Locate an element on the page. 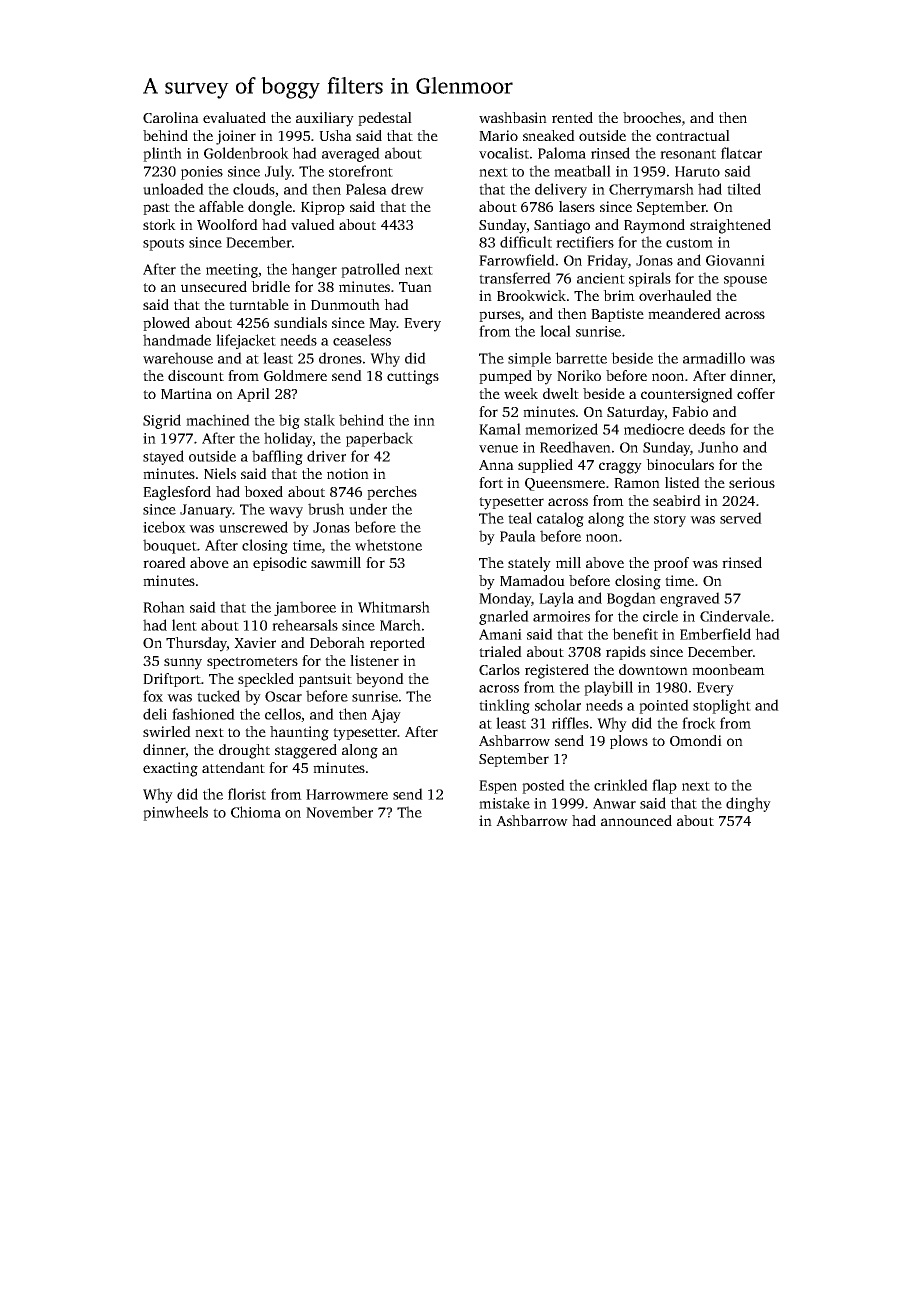  evaluated is located at coordinates (234, 117).
